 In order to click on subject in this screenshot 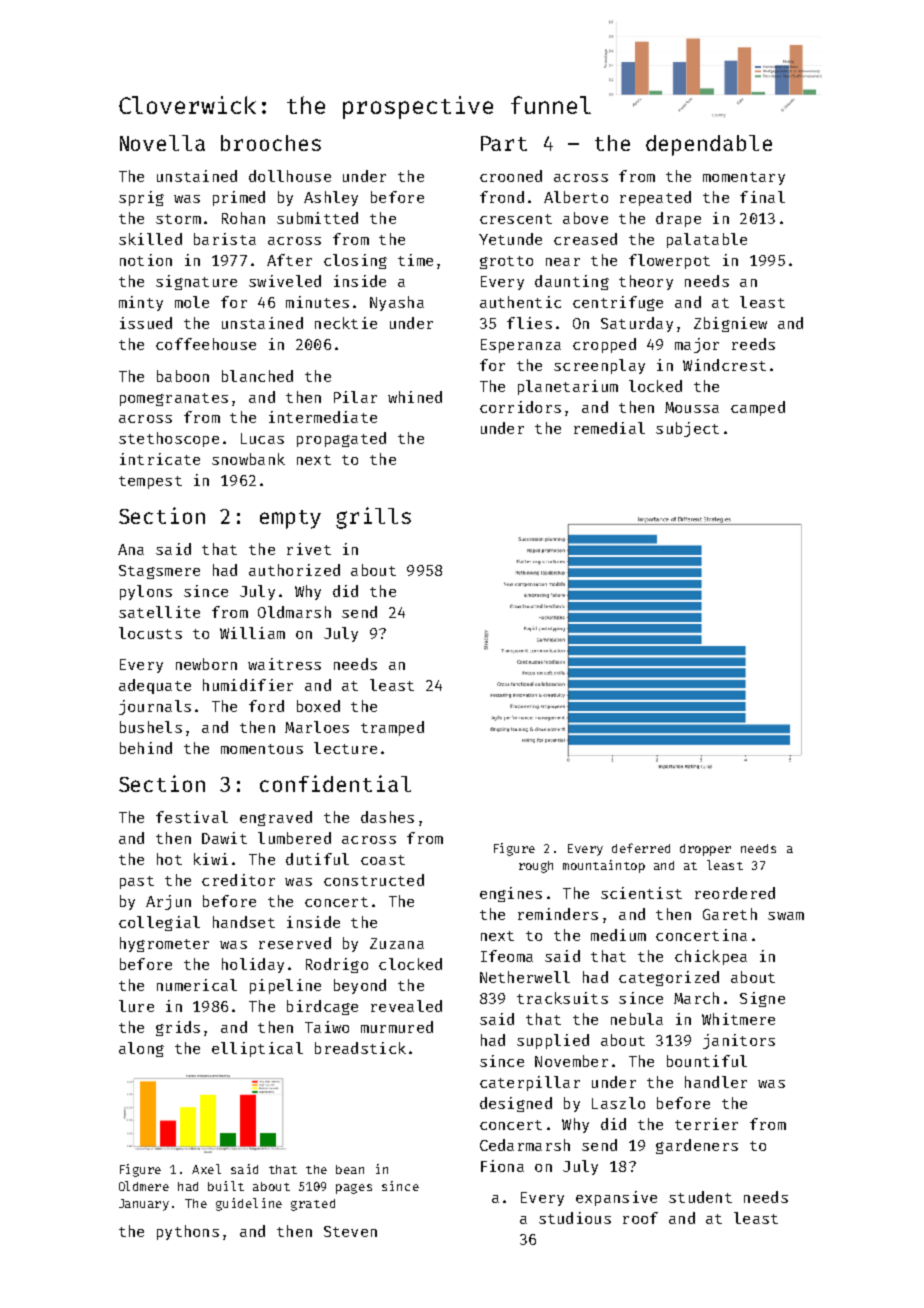, I will do `click(687, 429)`.
